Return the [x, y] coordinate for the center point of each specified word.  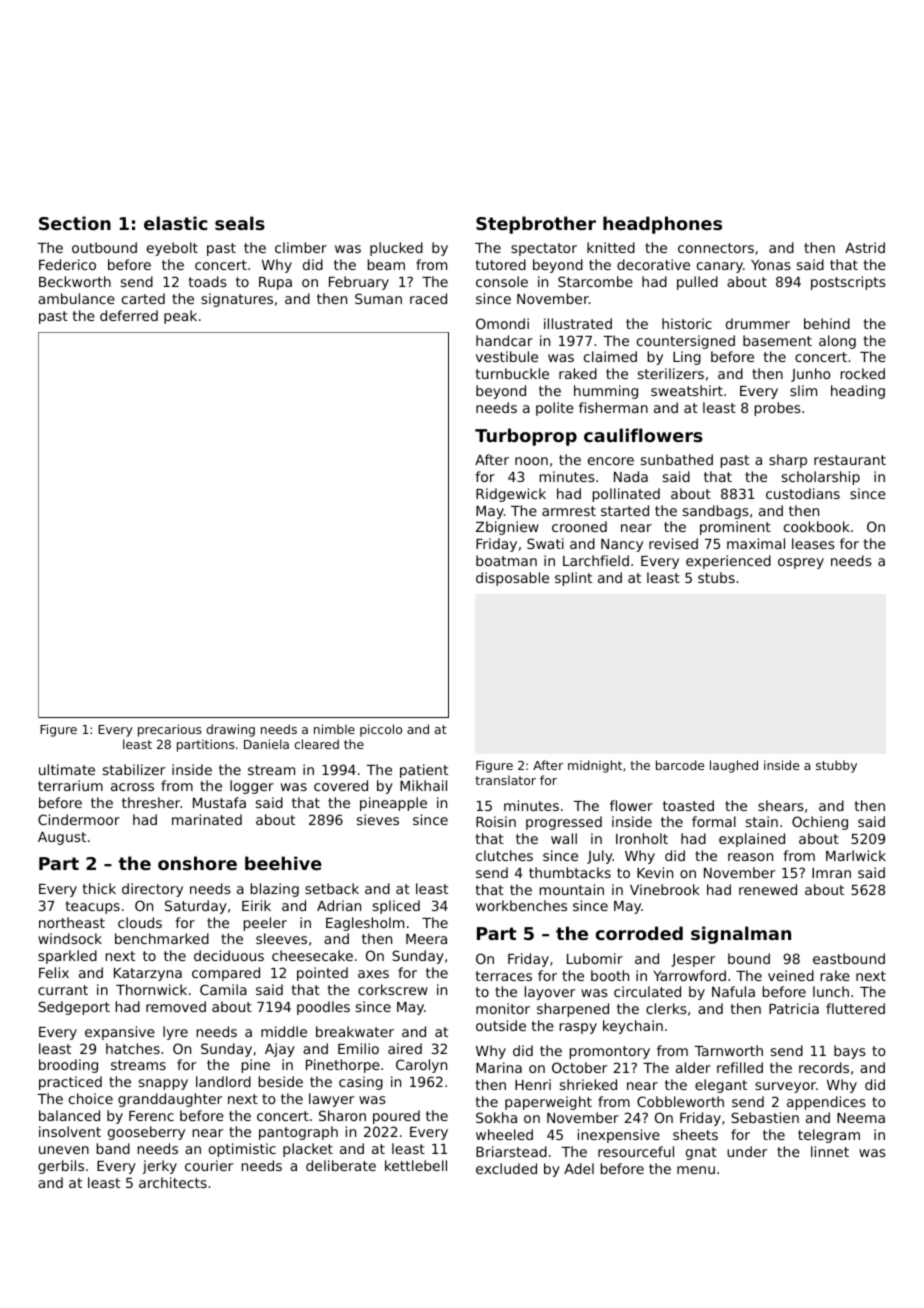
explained [752, 840]
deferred [129, 315]
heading [858, 392]
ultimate [67, 769]
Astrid [865, 247]
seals [240, 223]
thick [99, 888]
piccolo [381, 730]
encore [611, 461]
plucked [396, 249]
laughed [734, 766]
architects [173, 1182]
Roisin [496, 821]
